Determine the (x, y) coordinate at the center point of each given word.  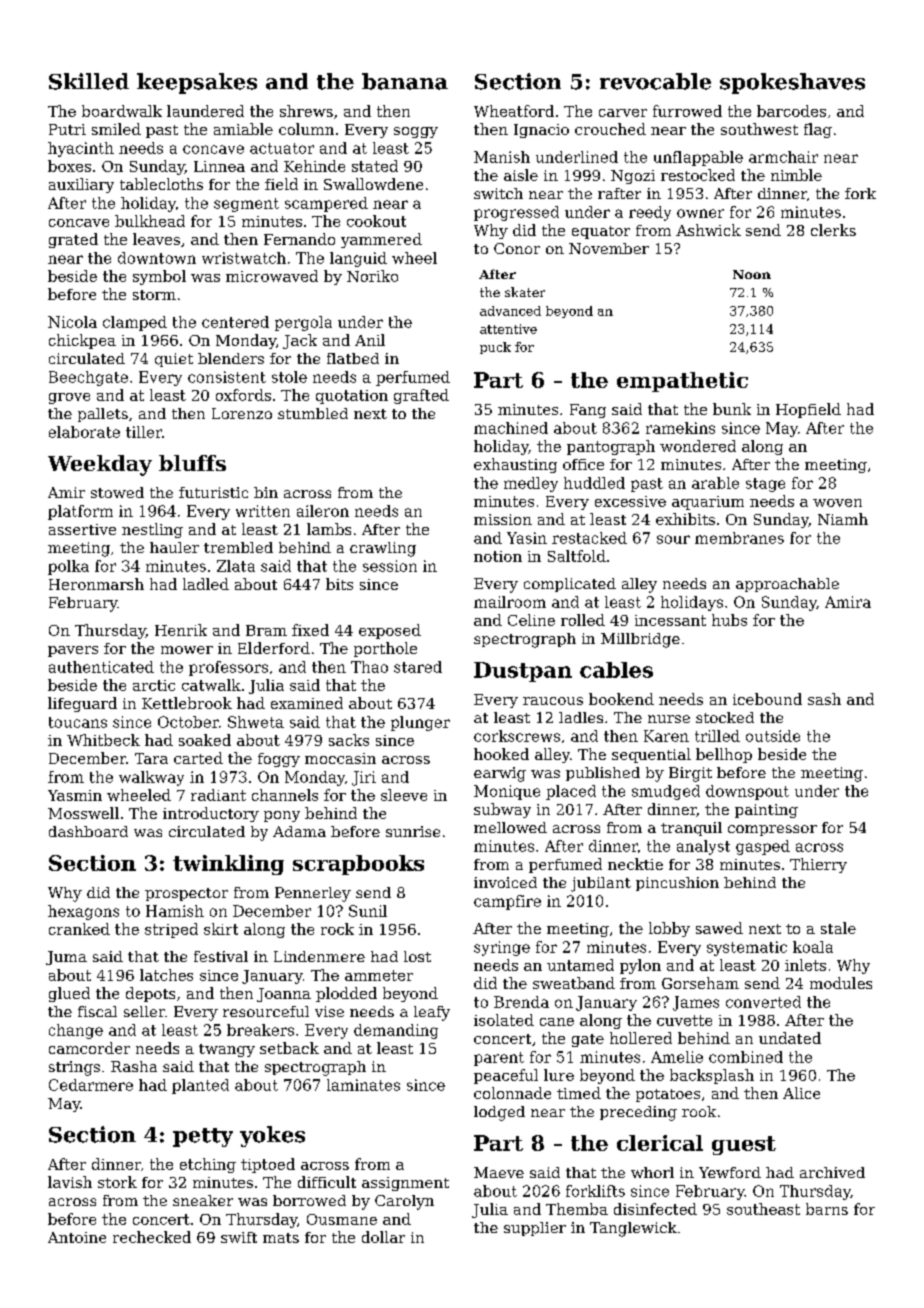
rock (337, 929)
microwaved (272, 276)
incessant (670, 620)
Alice (801, 1093)
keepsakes (197, 83)
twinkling (228, 865)
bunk (732, 409)
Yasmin (75, 795)
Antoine (77, 1237)
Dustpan (523, 672)
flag (818, 130)
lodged (499, 1113)
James (696, 1003)
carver (623, 113)
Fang (588, 411)
